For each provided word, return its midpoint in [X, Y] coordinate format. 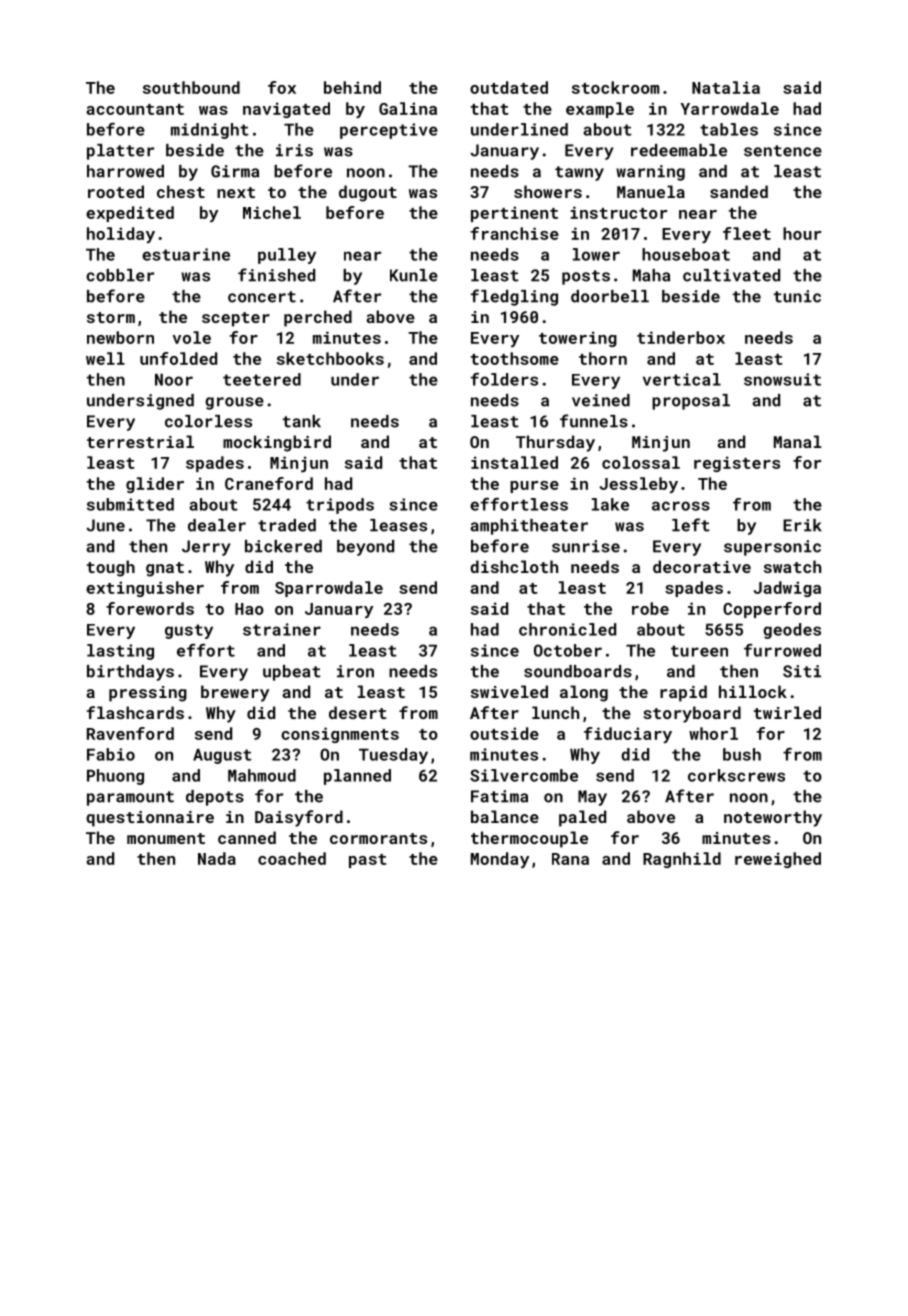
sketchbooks [330, 358]
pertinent [514, 214]
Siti [802, 671]
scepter [236, 319]
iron [355, 671]
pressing [148, 694]
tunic [797, 296]
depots [215, 798]
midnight [210, 131]
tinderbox [681, 337]
